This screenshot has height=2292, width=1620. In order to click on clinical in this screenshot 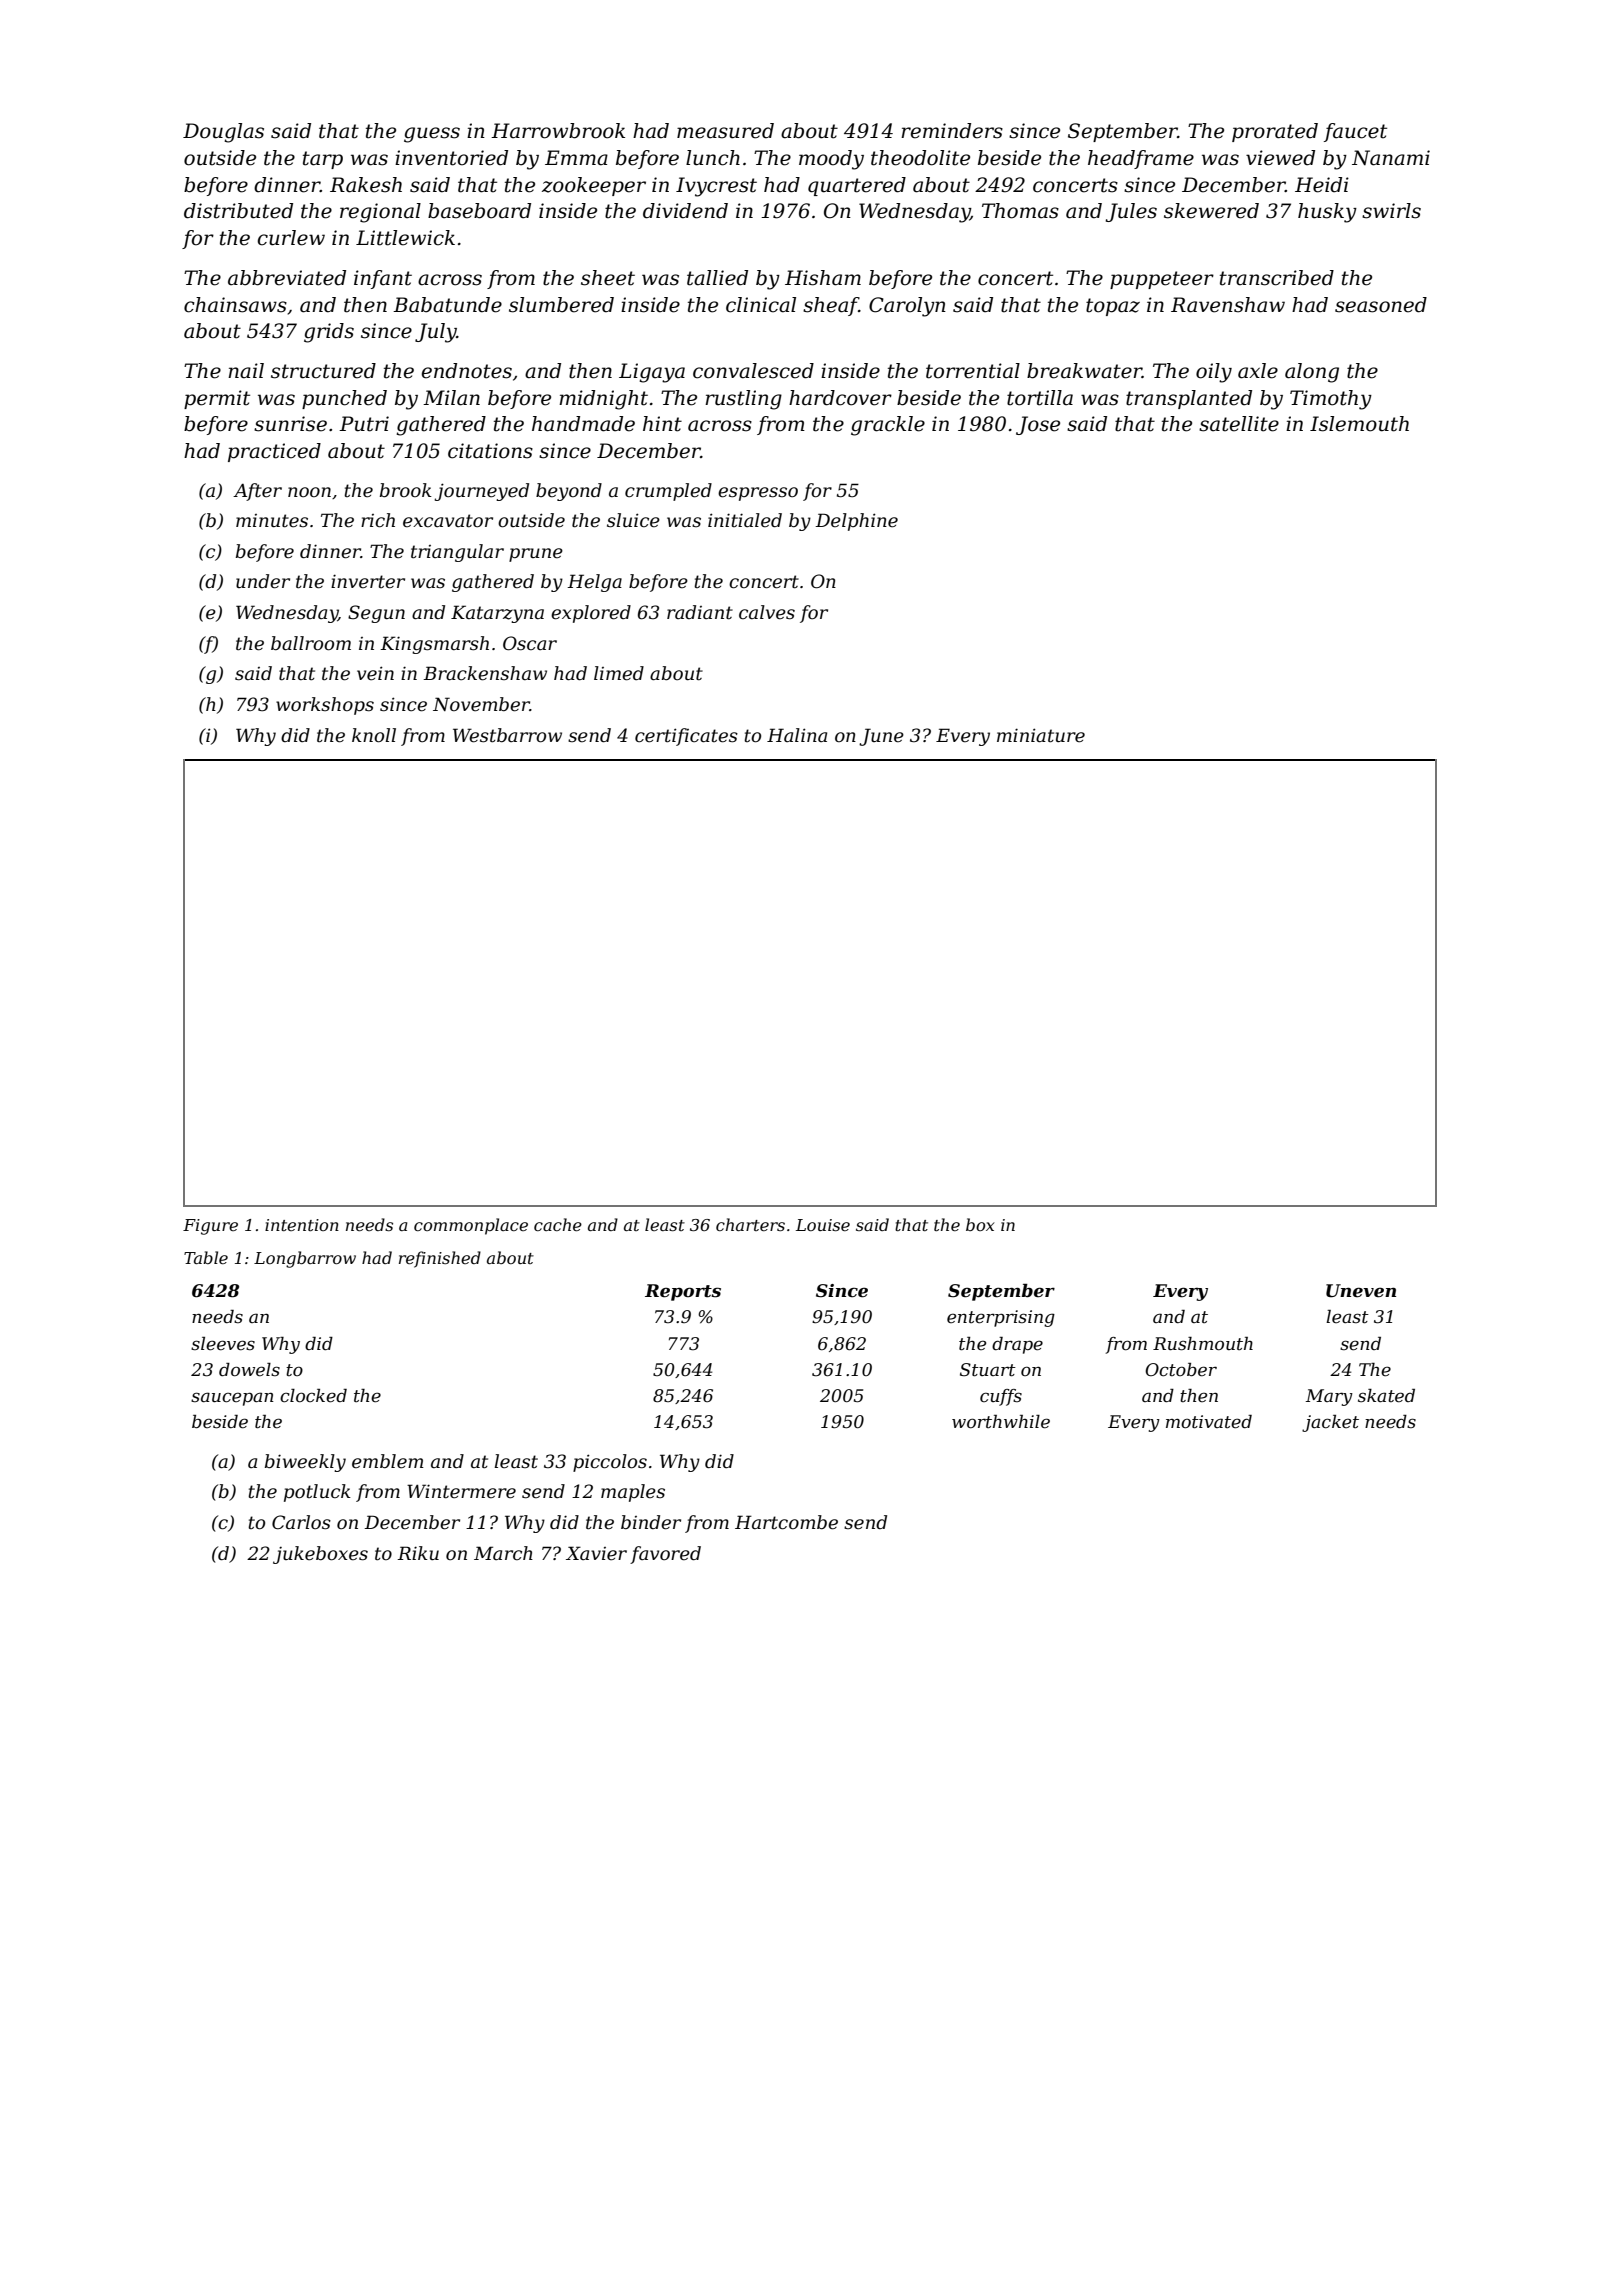, I will do `click(761, 305)`.
